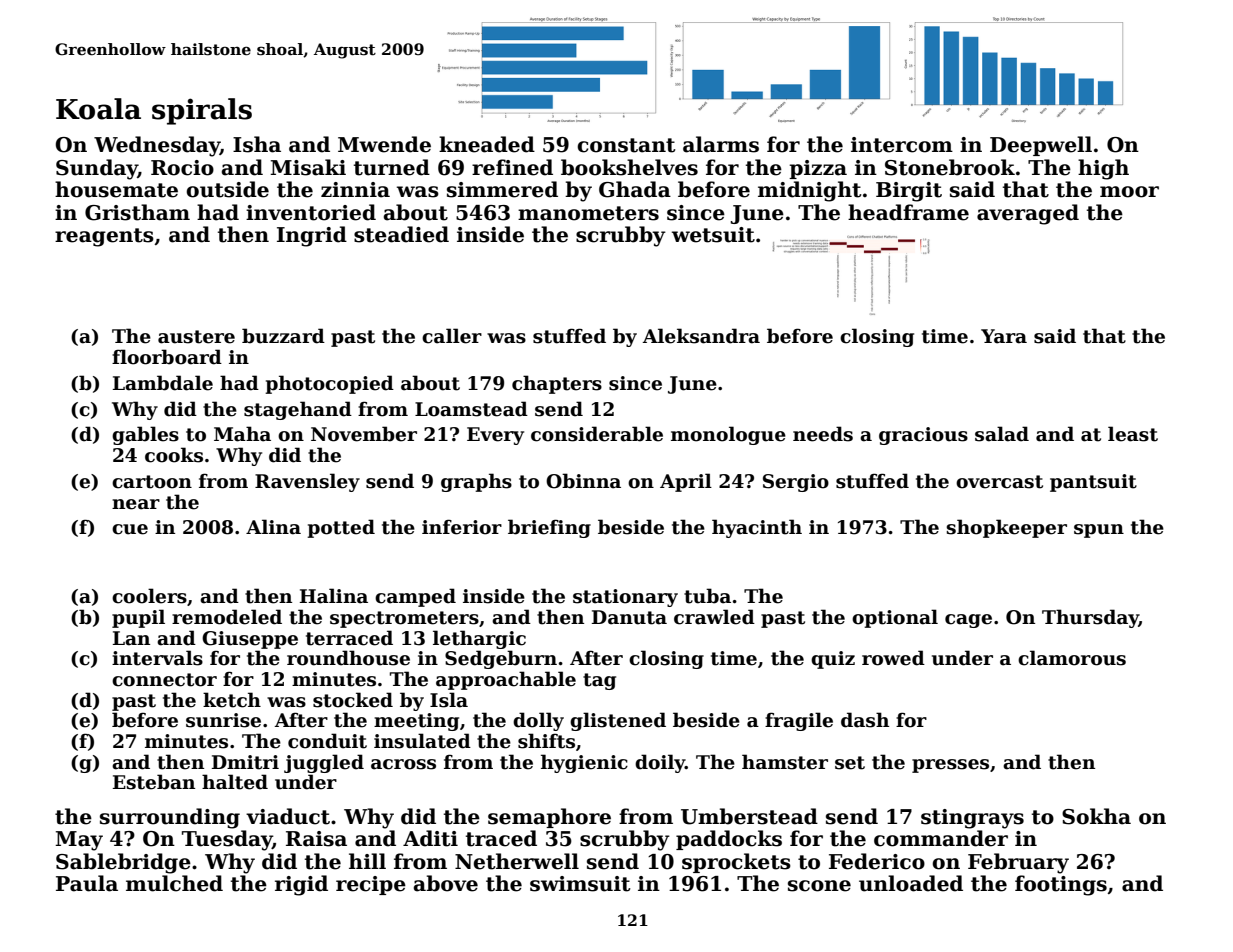 Image resolution: width=1233 pixels, height=952 pixels. What do you see at coordinates (736, 863) in the screenshot?
I see `sprockets` at bounding box center [736, 863].
